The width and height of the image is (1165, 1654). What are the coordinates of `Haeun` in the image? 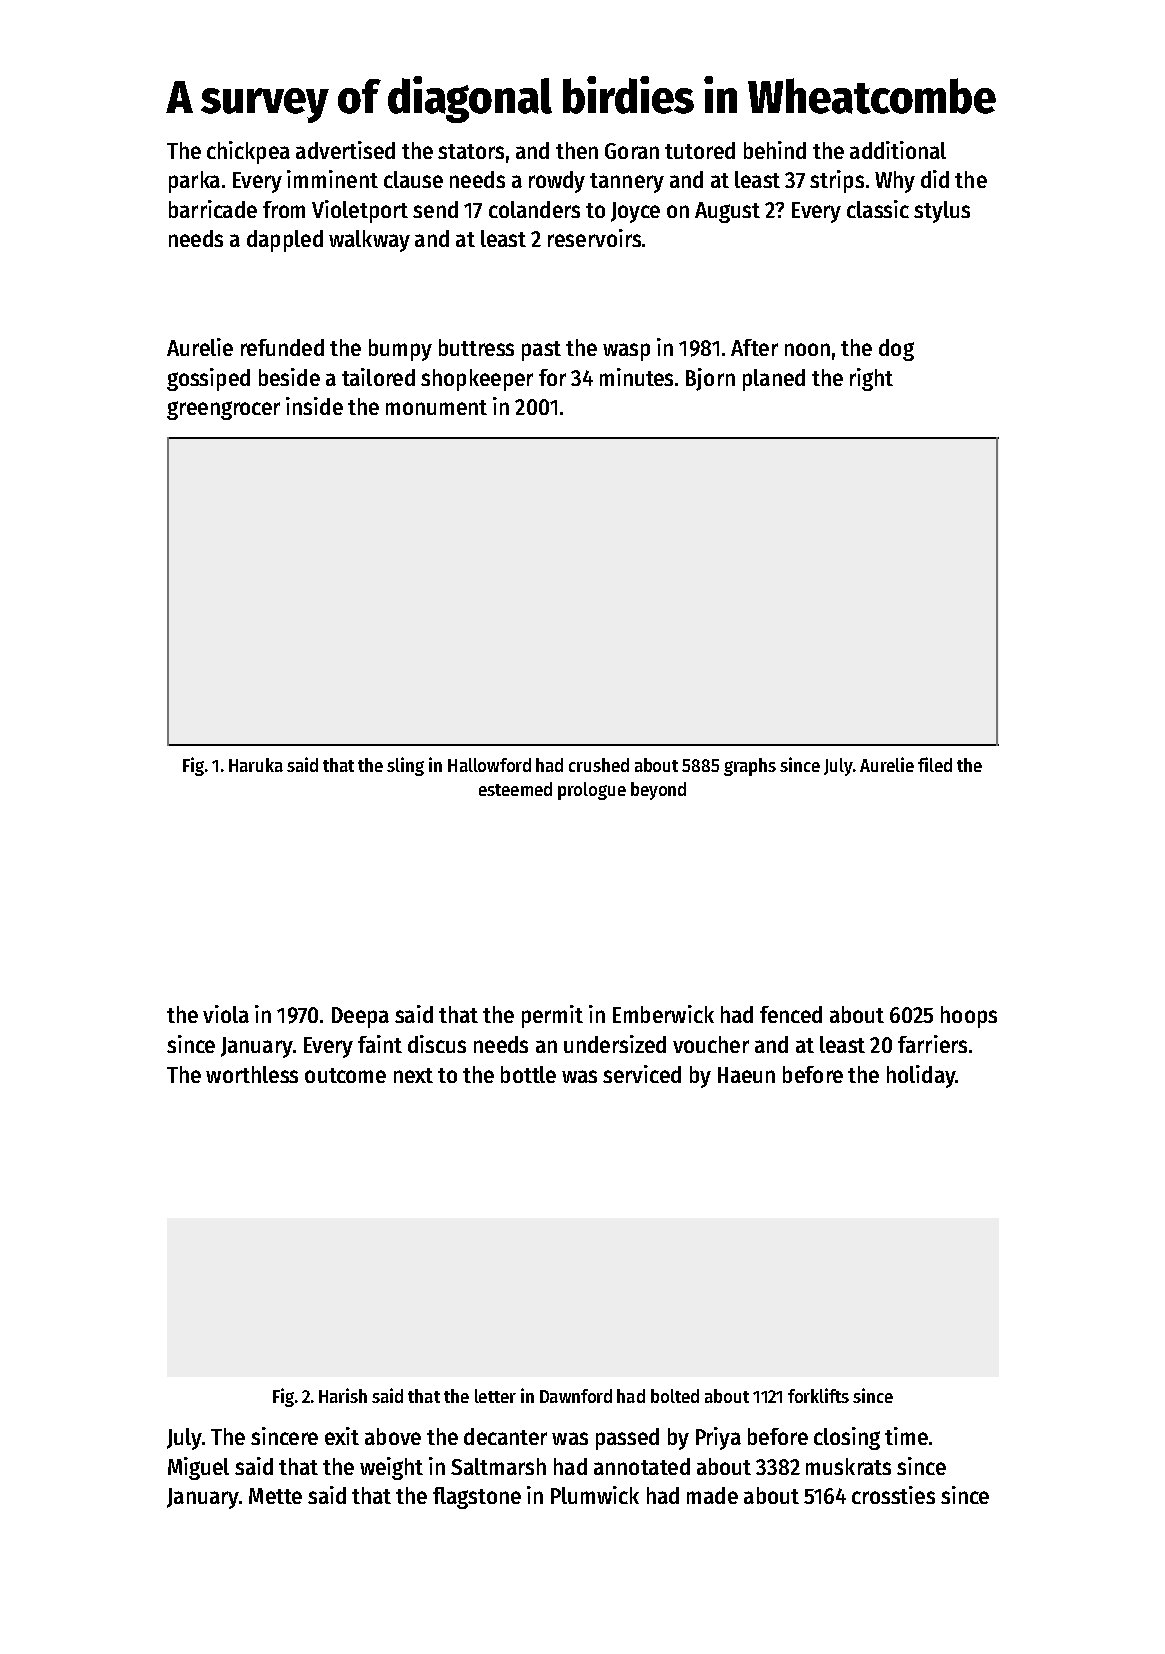 It's located at (746, 1075).
